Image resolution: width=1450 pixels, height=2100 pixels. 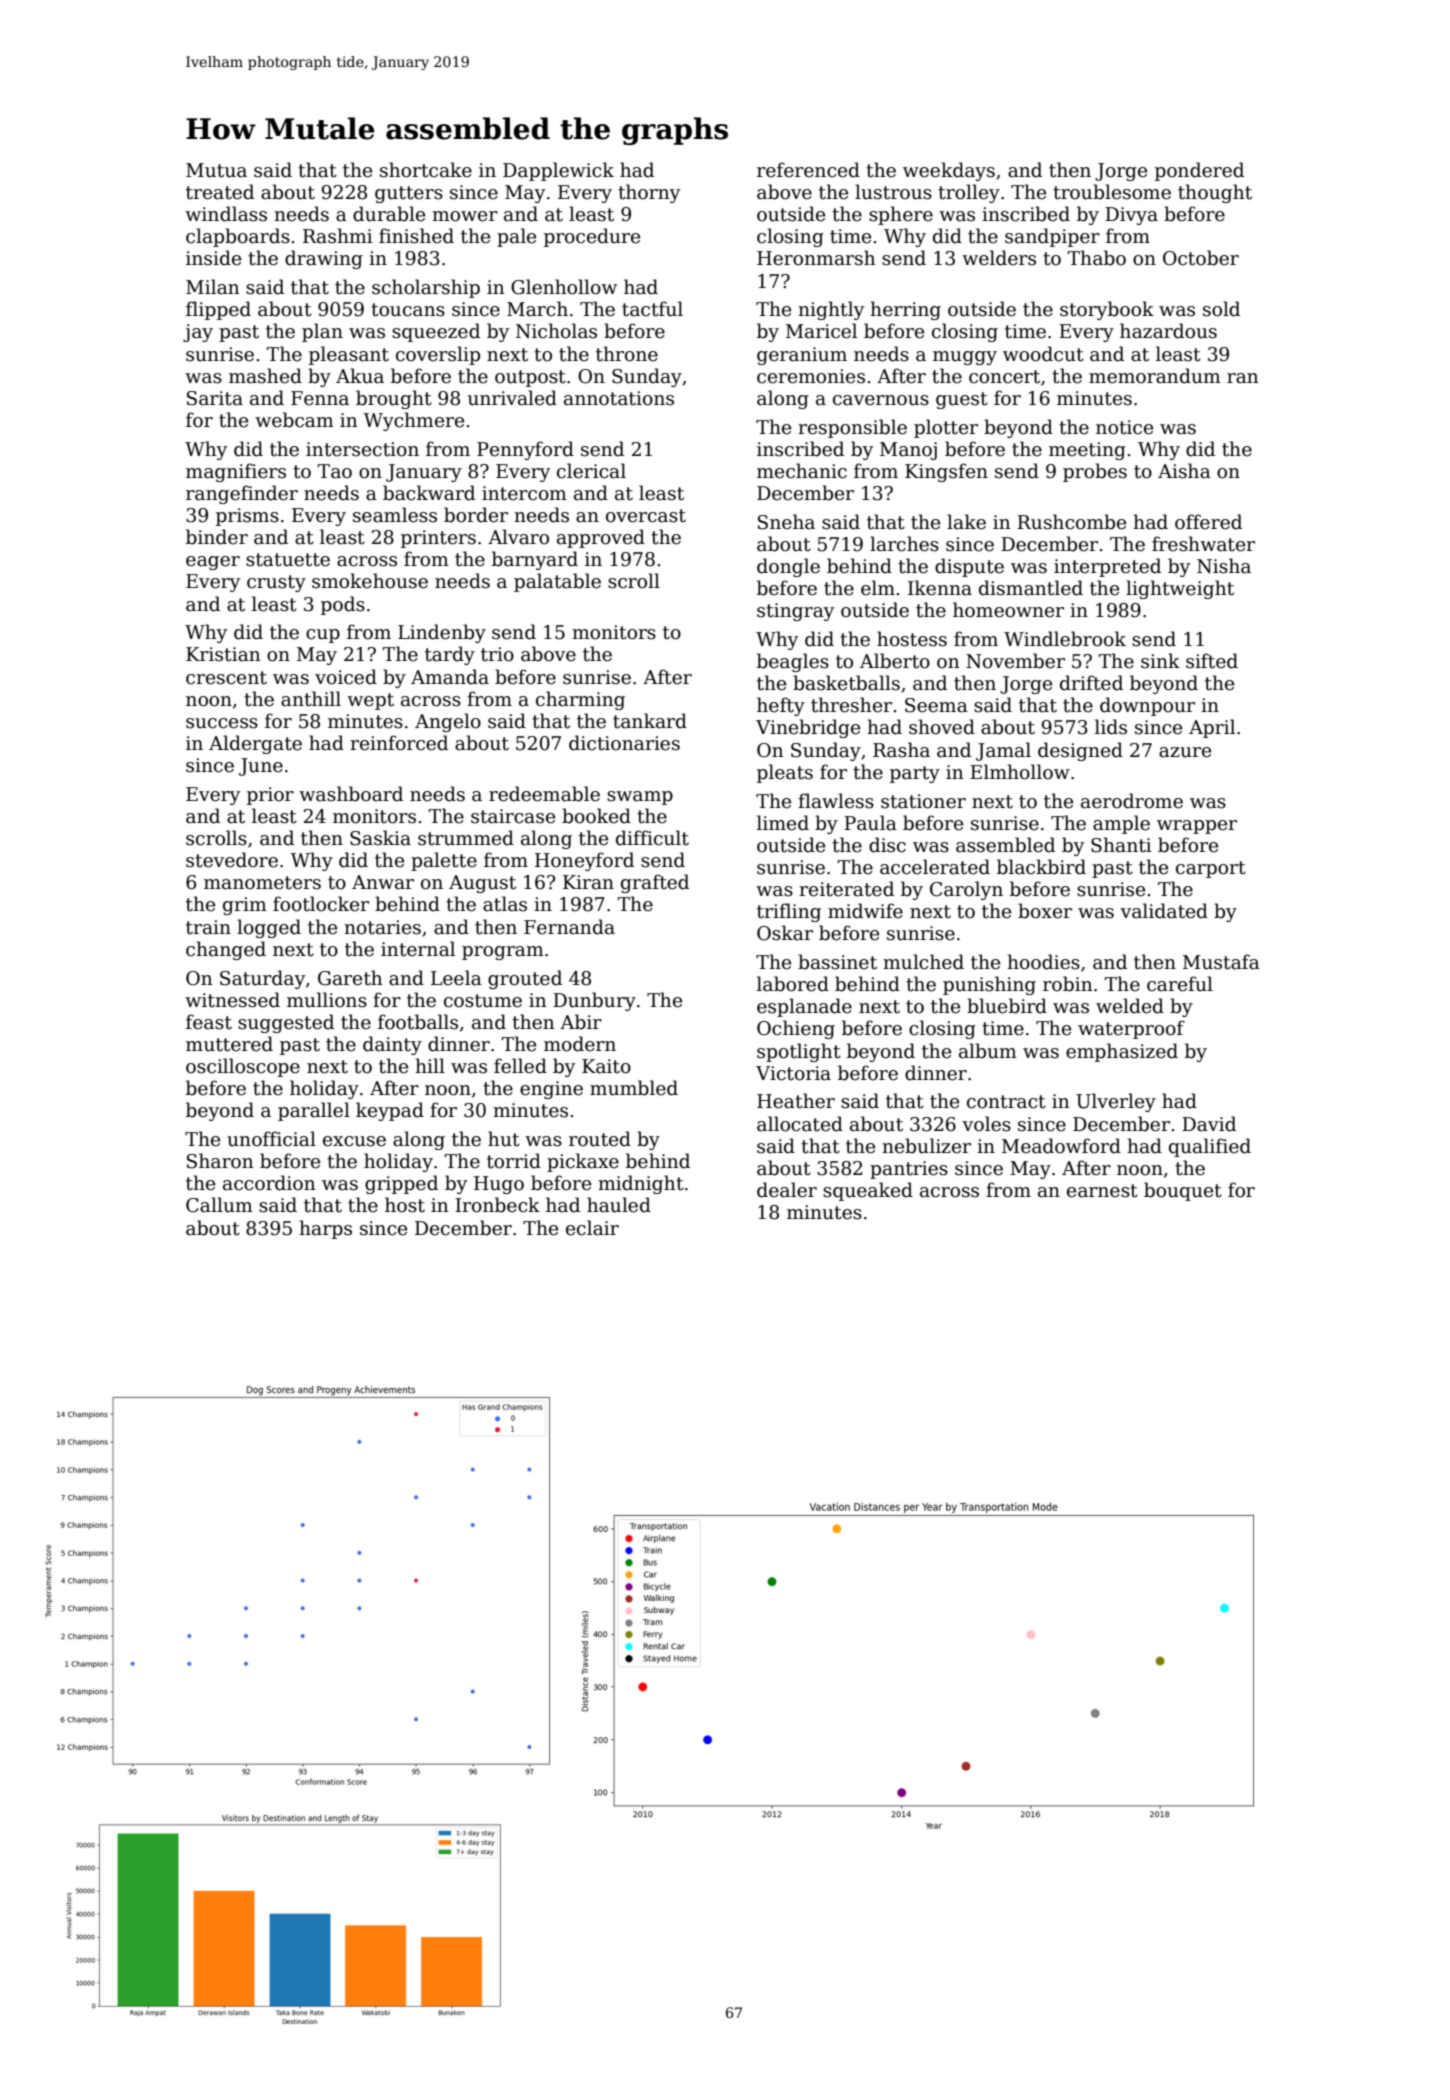 What do you see at coordinates (787, 1190) in the image?
I see `dealer` at bounding box center [787, 1190].
